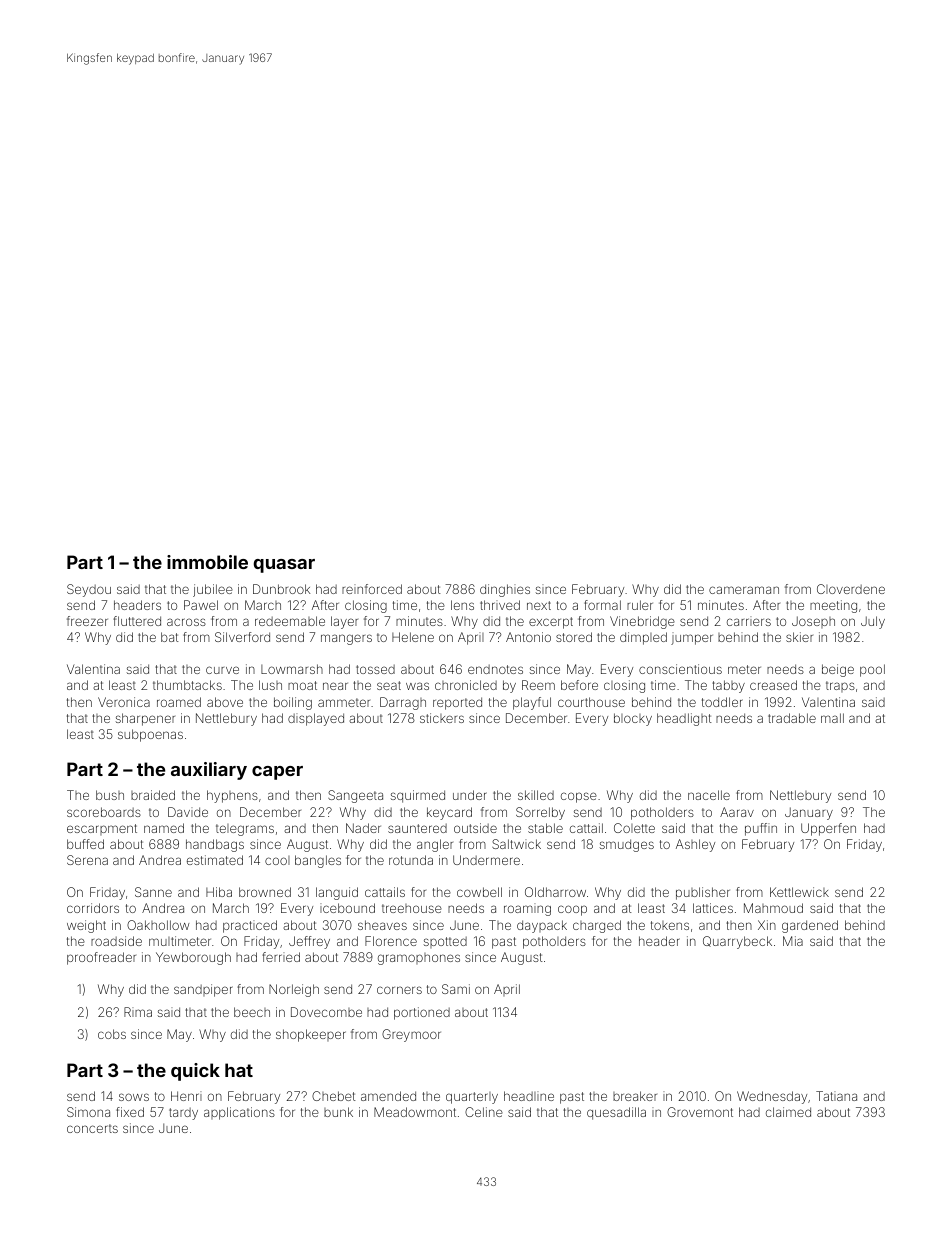  What do you see at coordinates (744, 590) in the screenshot?
I see `cameraman` at bounding box center [744, 590].
